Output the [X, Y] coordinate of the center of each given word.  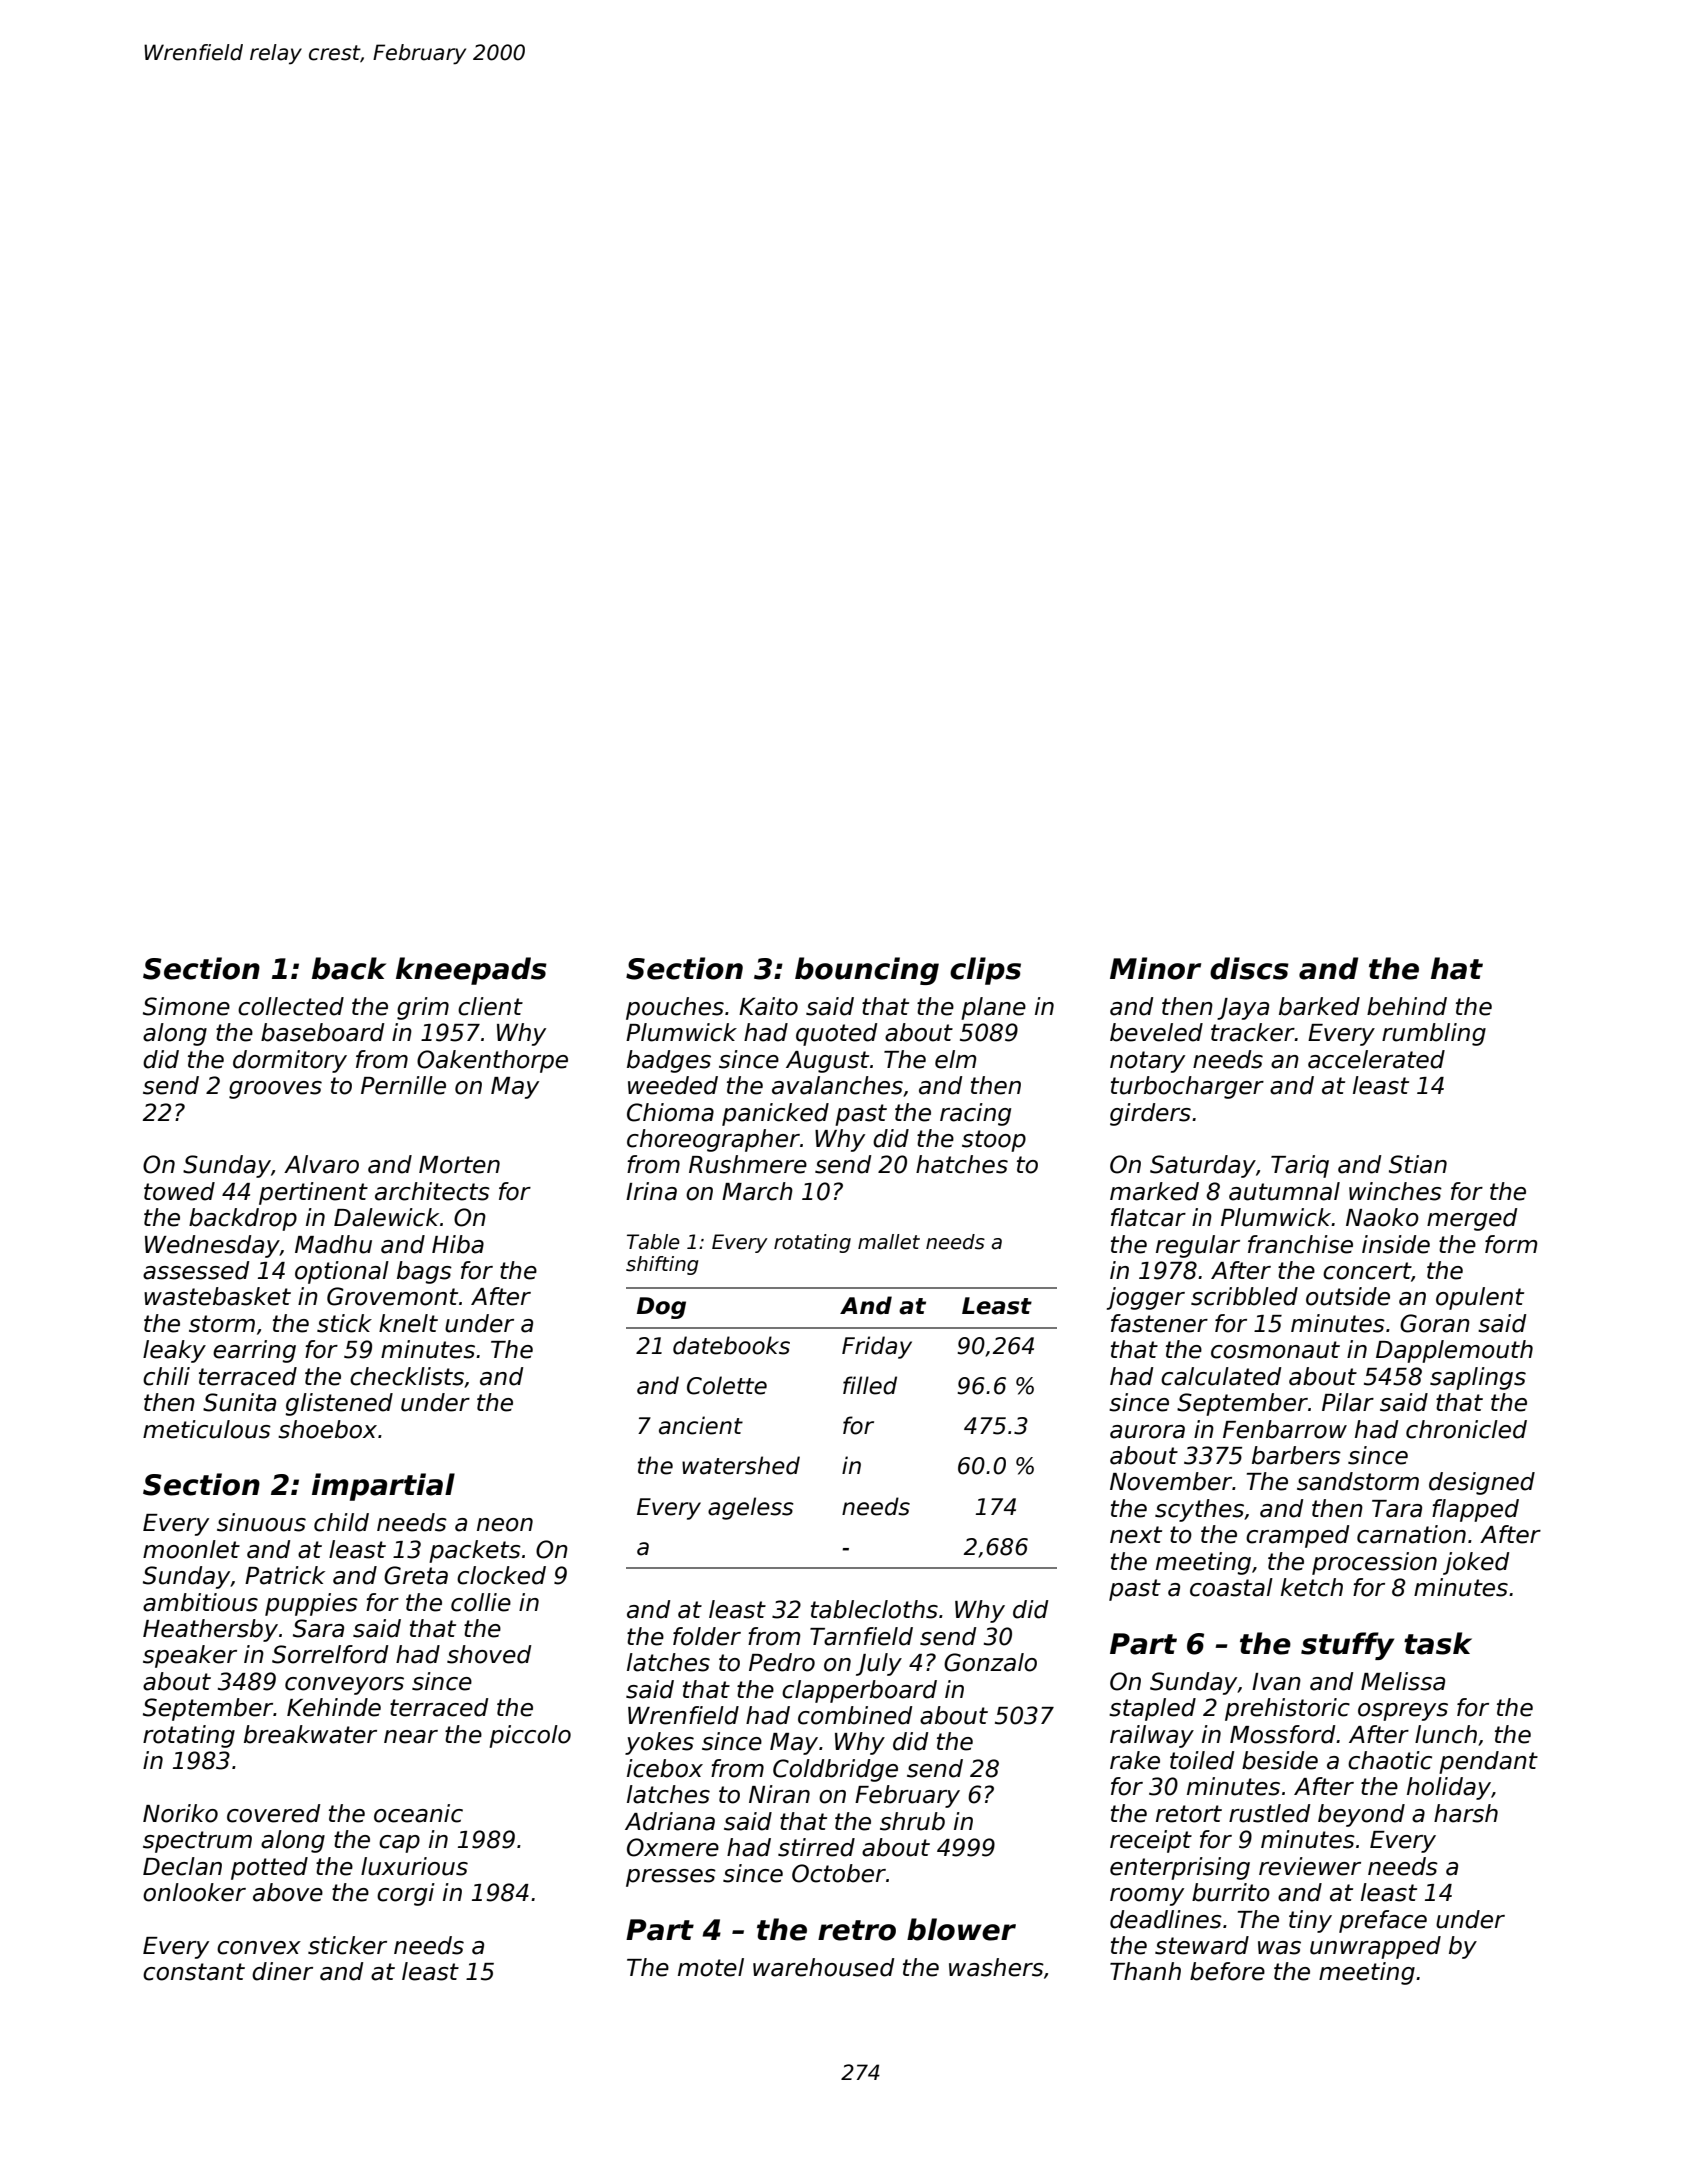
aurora [1147, 1432]
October [839, 1873]
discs [1249, 968]
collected [291, 1006]
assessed [196, 1270]
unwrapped [1375, 1947]
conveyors [344, 1686]
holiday [1449, 1788]
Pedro [782, 1662]
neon [505, 1525]
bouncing [867, 971]
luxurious [414, 1866]
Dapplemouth [1454, 1351]
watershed [741, 1465]
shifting [662, 1265]
